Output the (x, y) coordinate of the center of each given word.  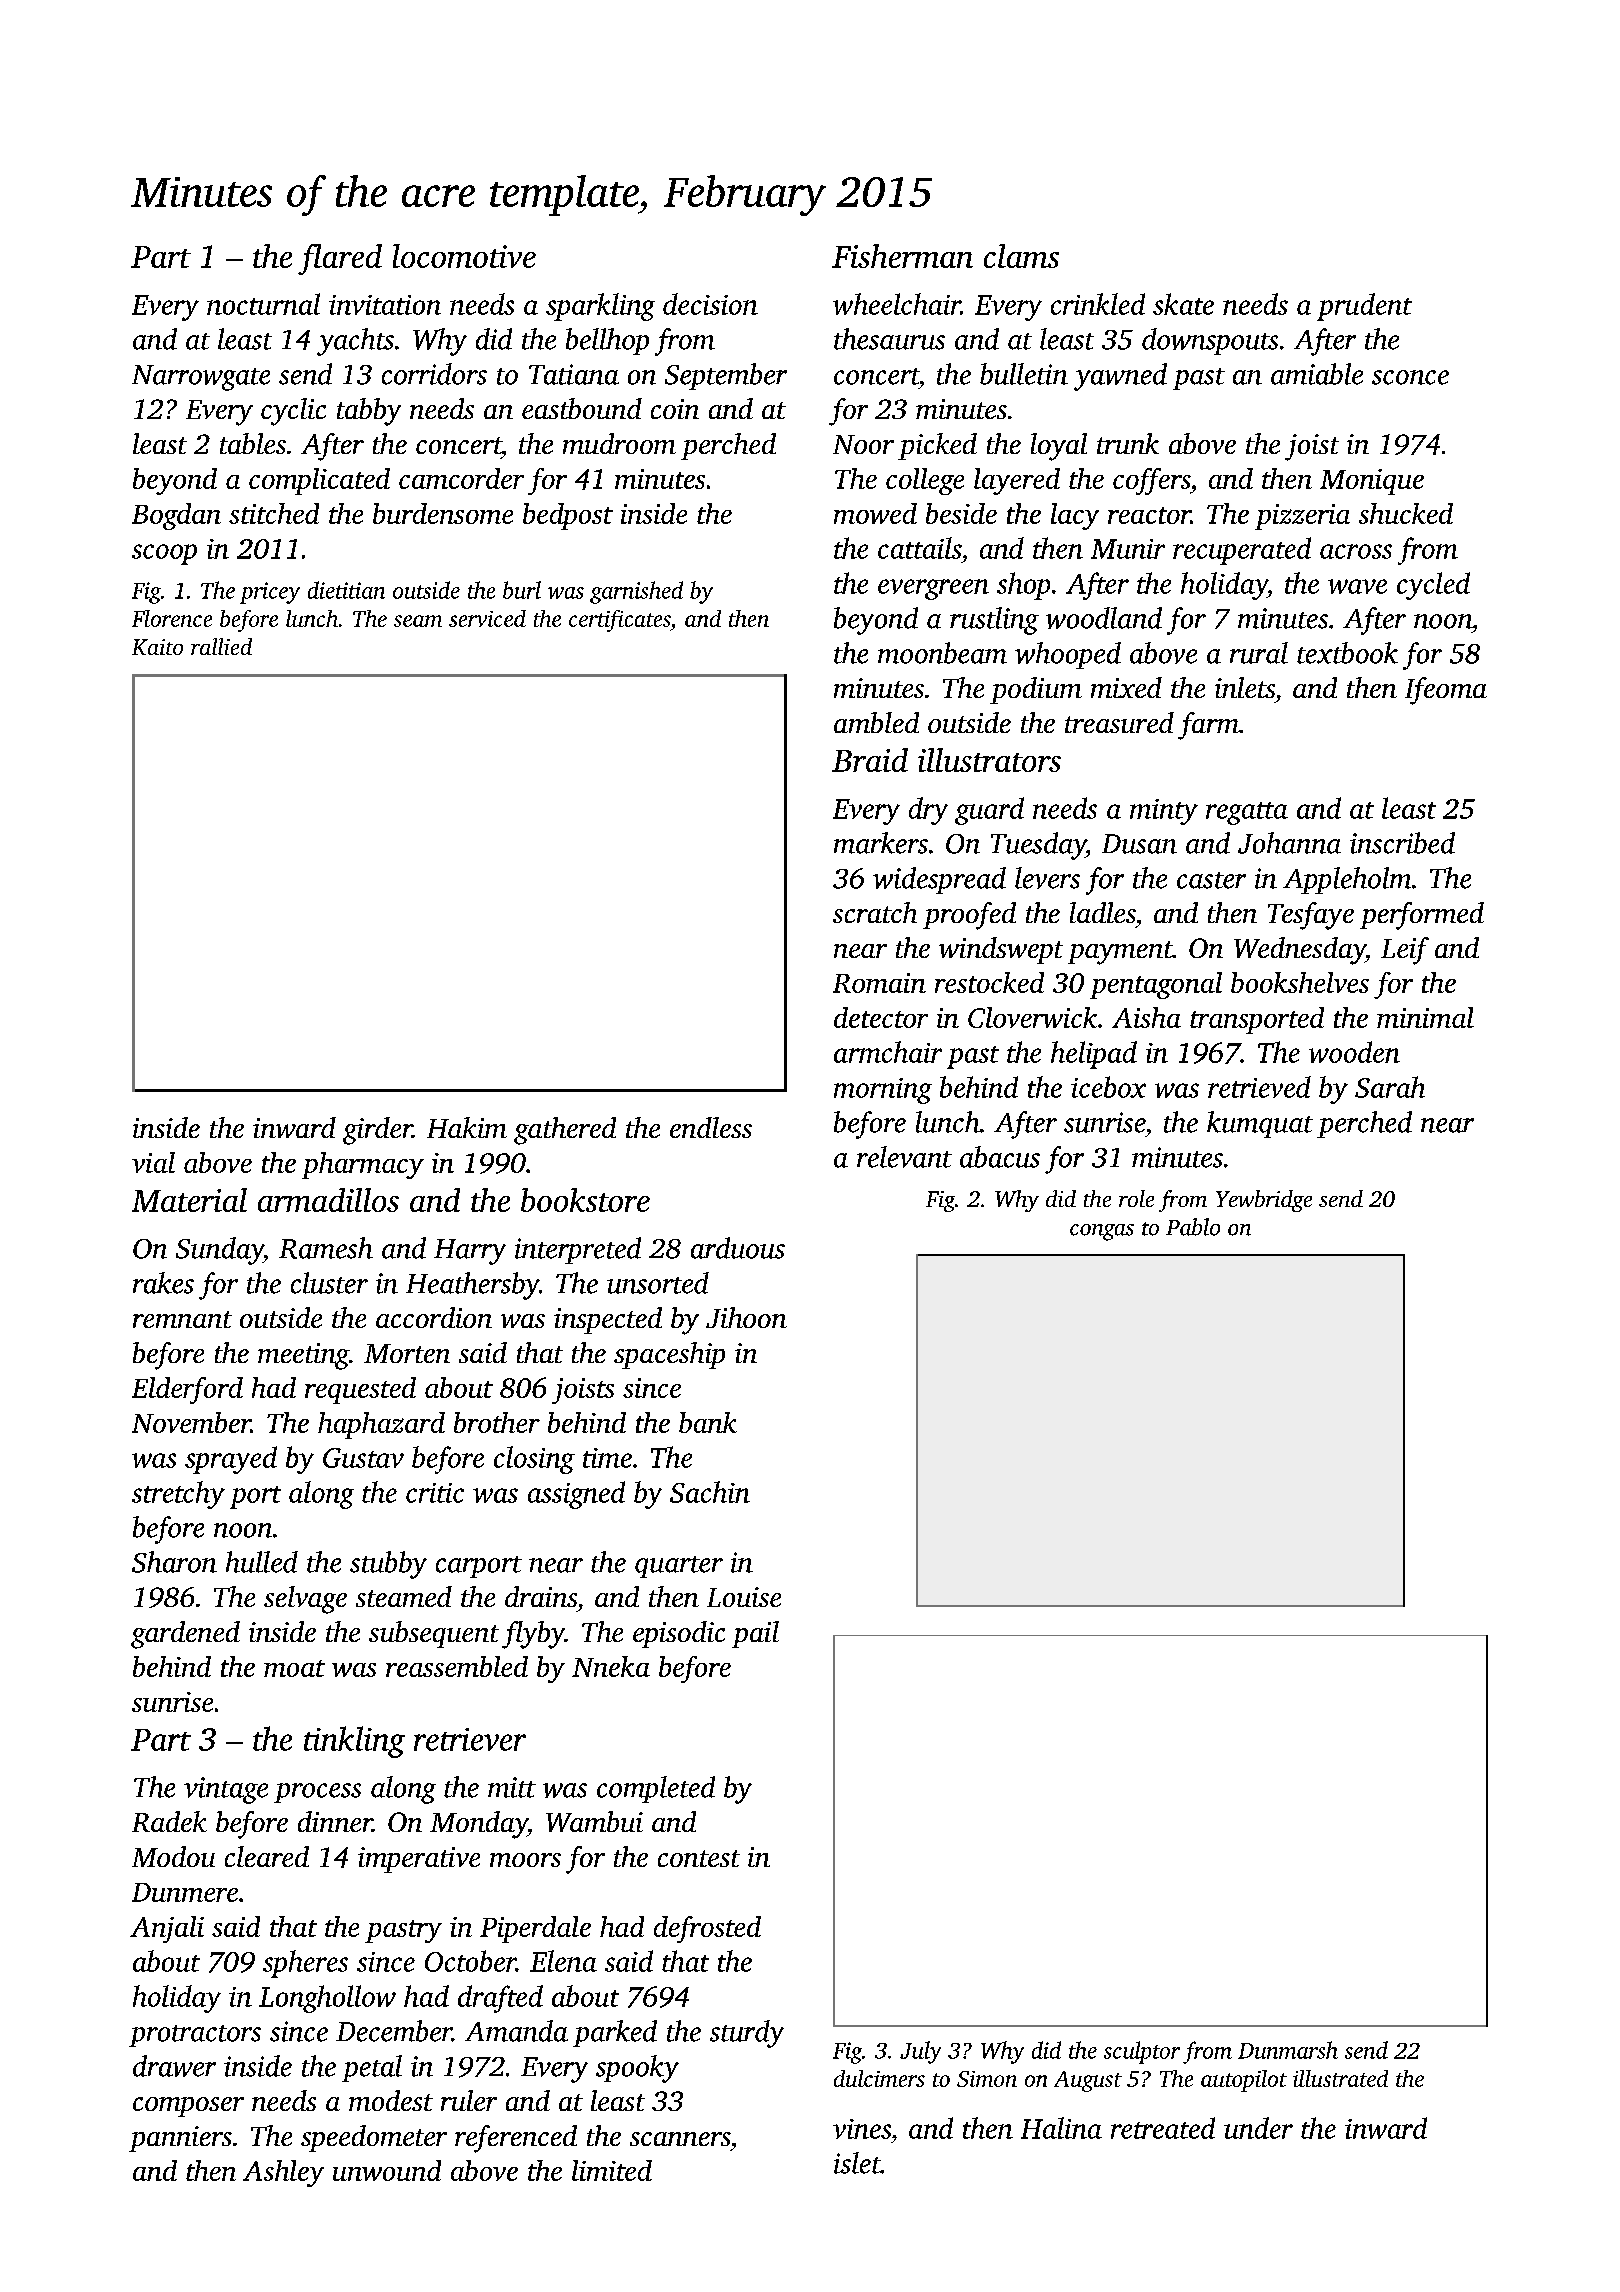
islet (857, 2163)
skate (1183, 304)
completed (656, 1789)
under (1258, 2128)
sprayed (231, 1460)
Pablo (1193, 1227)
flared (340, 259)
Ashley (283, 2173)
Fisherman (902, 256)
